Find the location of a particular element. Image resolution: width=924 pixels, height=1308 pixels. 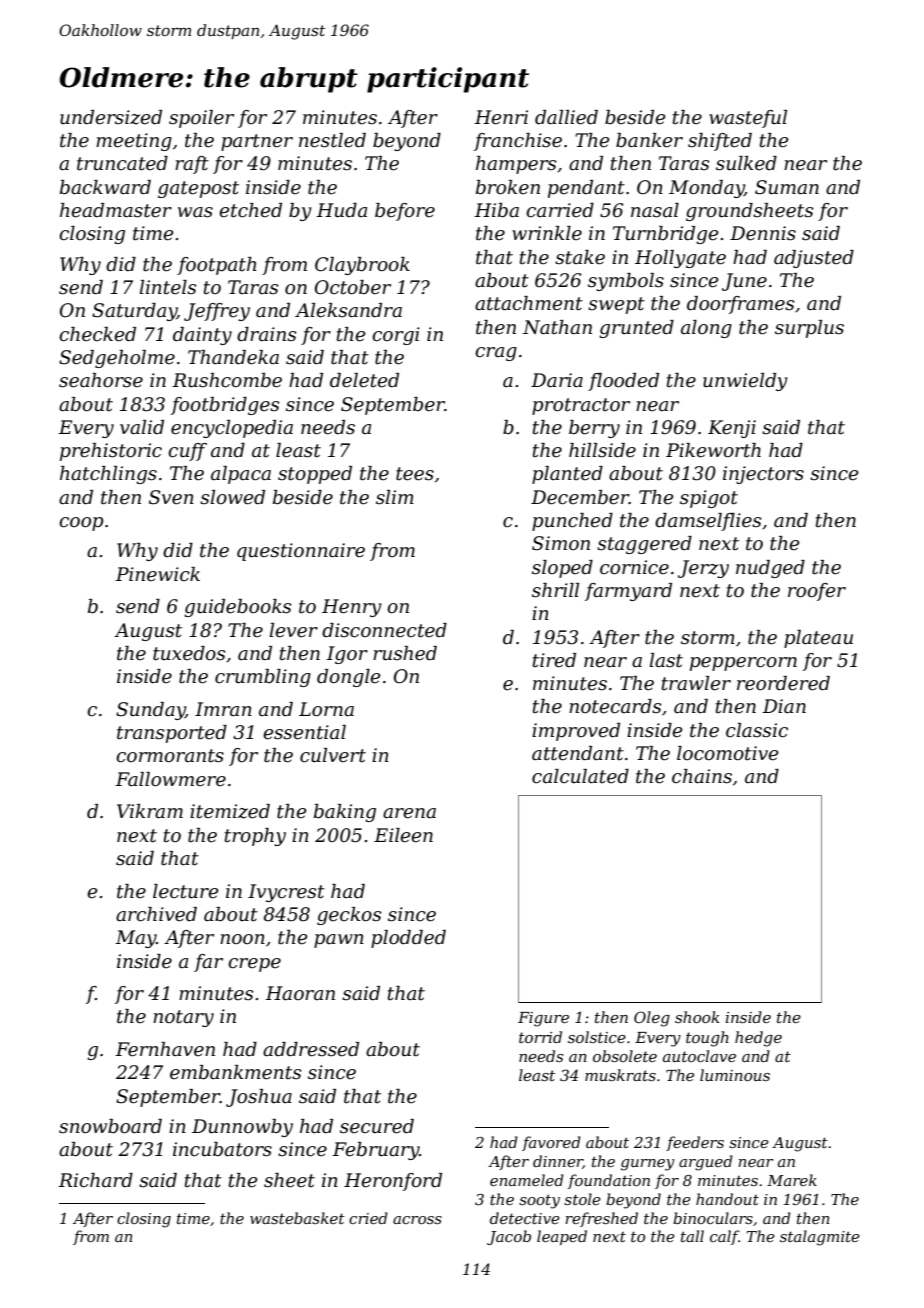

tees is located at coordinates (415, 474).
